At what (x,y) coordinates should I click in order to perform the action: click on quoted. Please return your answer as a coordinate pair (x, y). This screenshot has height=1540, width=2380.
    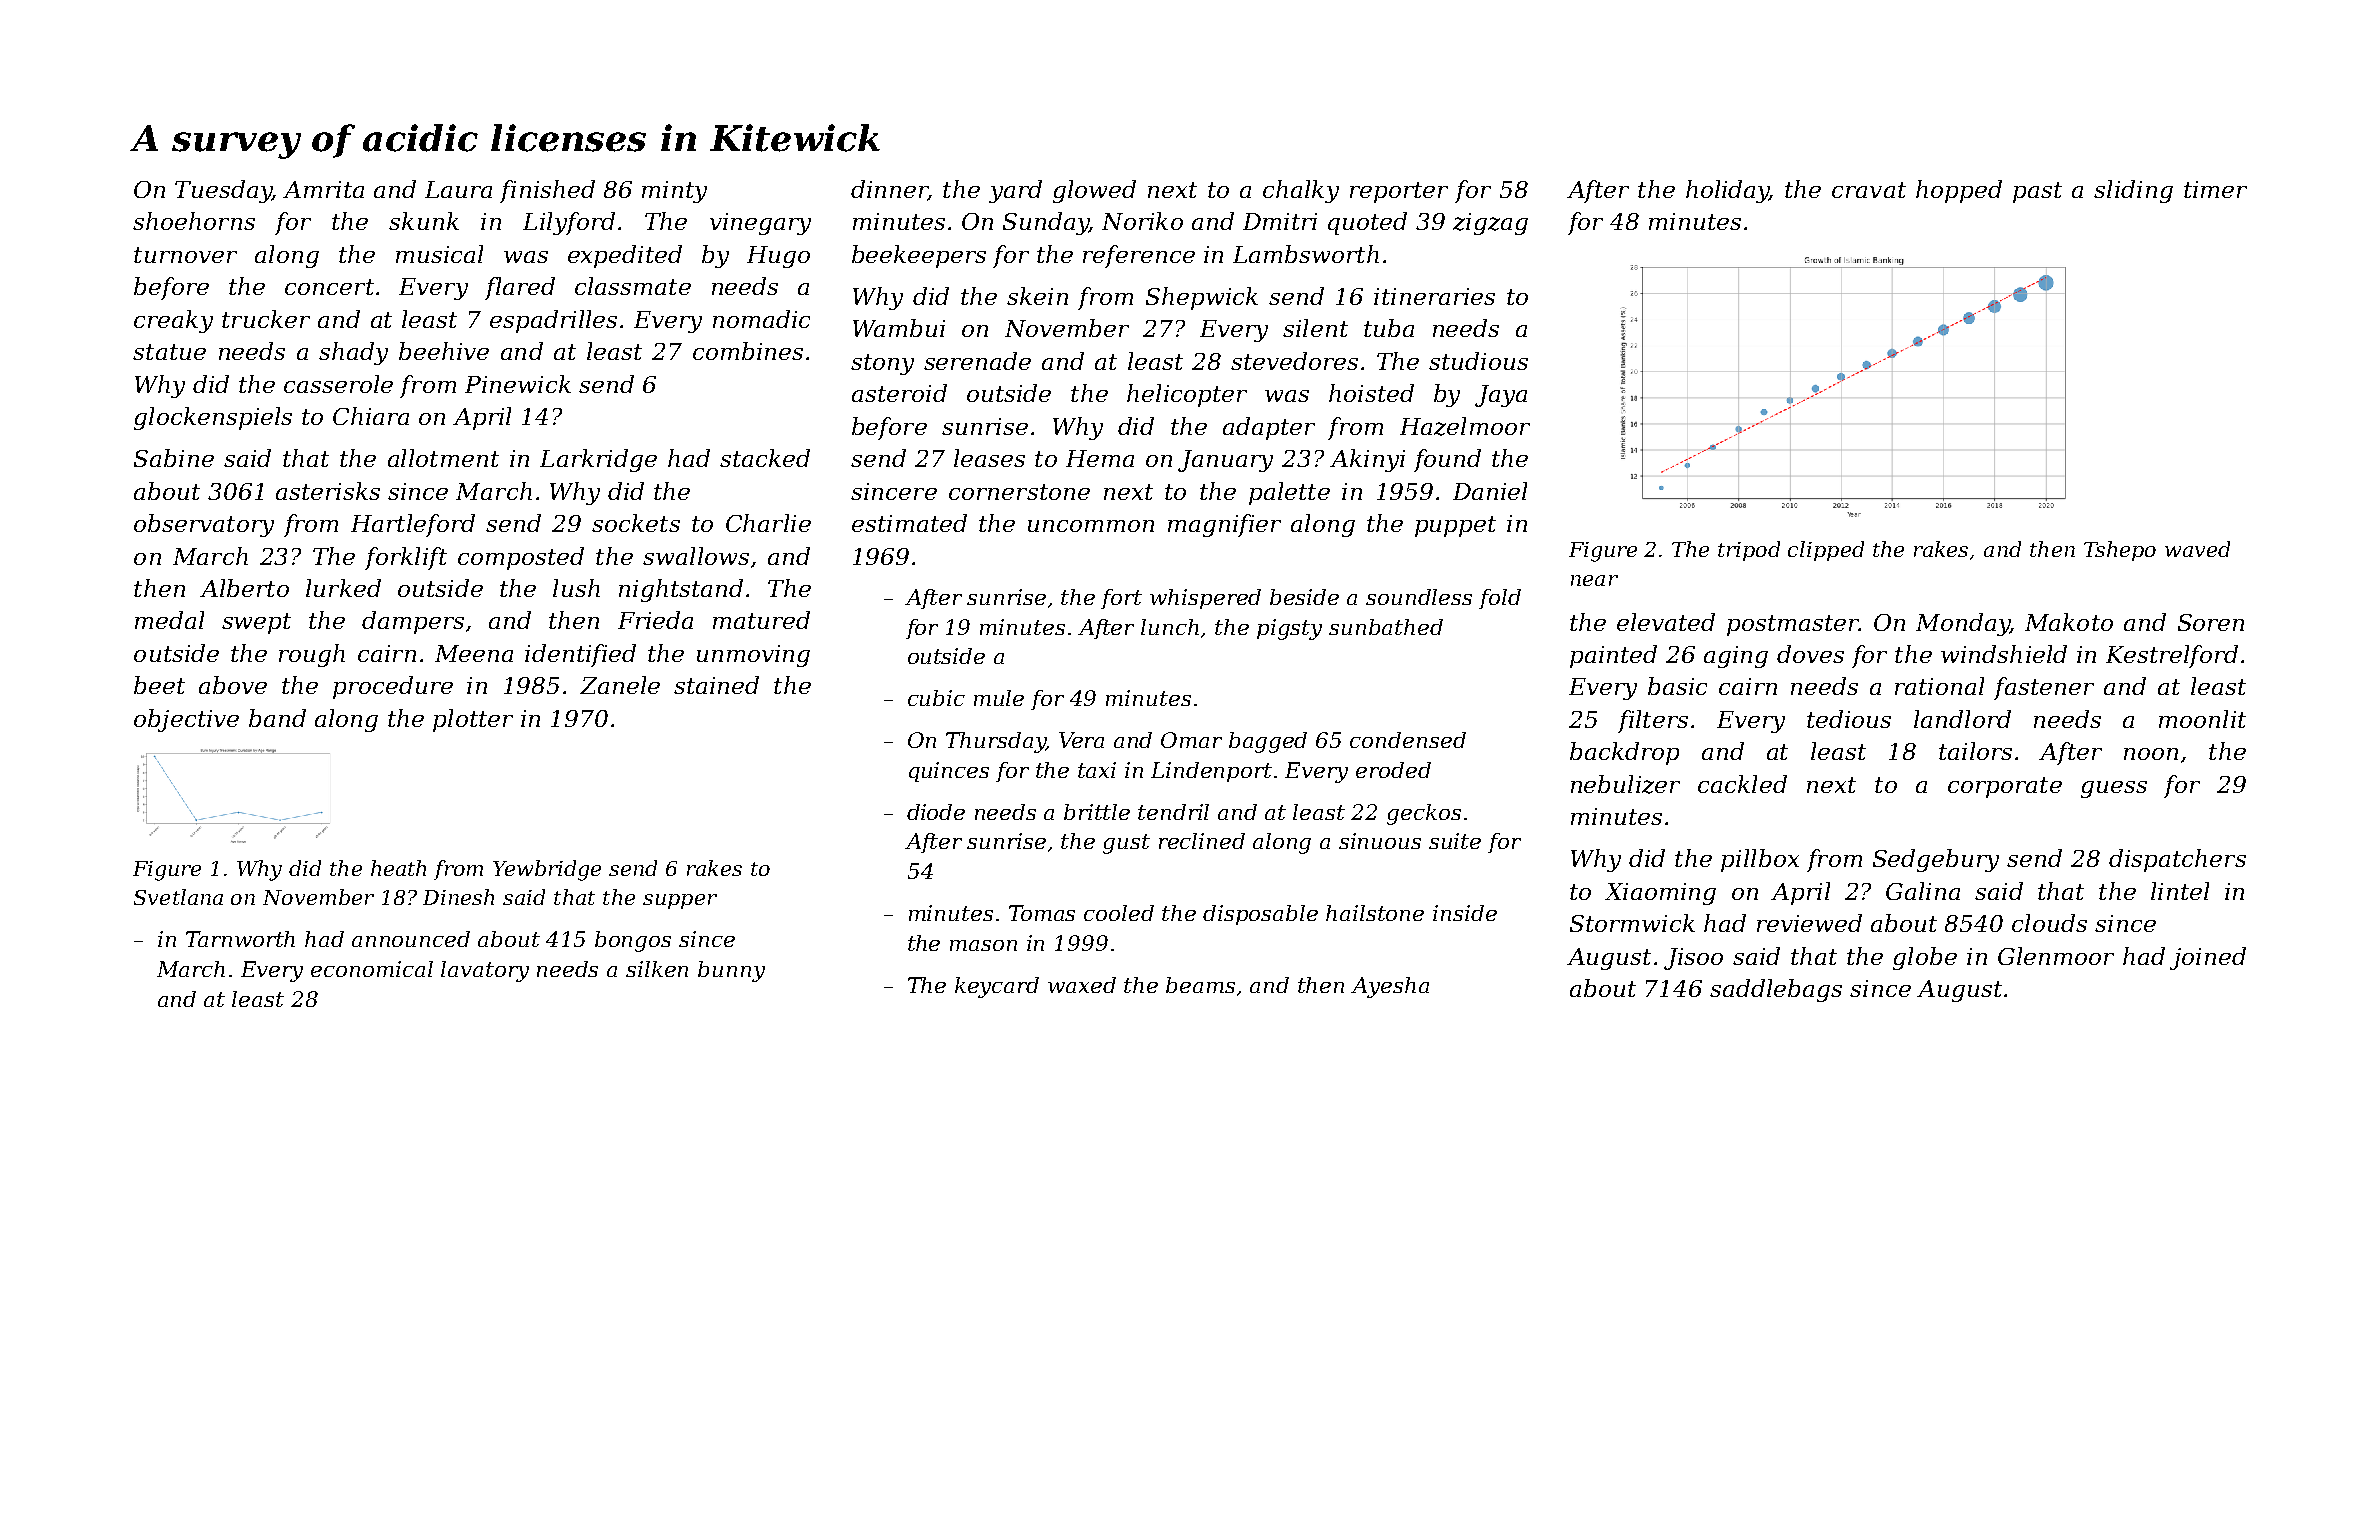
    Looking at the image, I should click on (1367, 223).
